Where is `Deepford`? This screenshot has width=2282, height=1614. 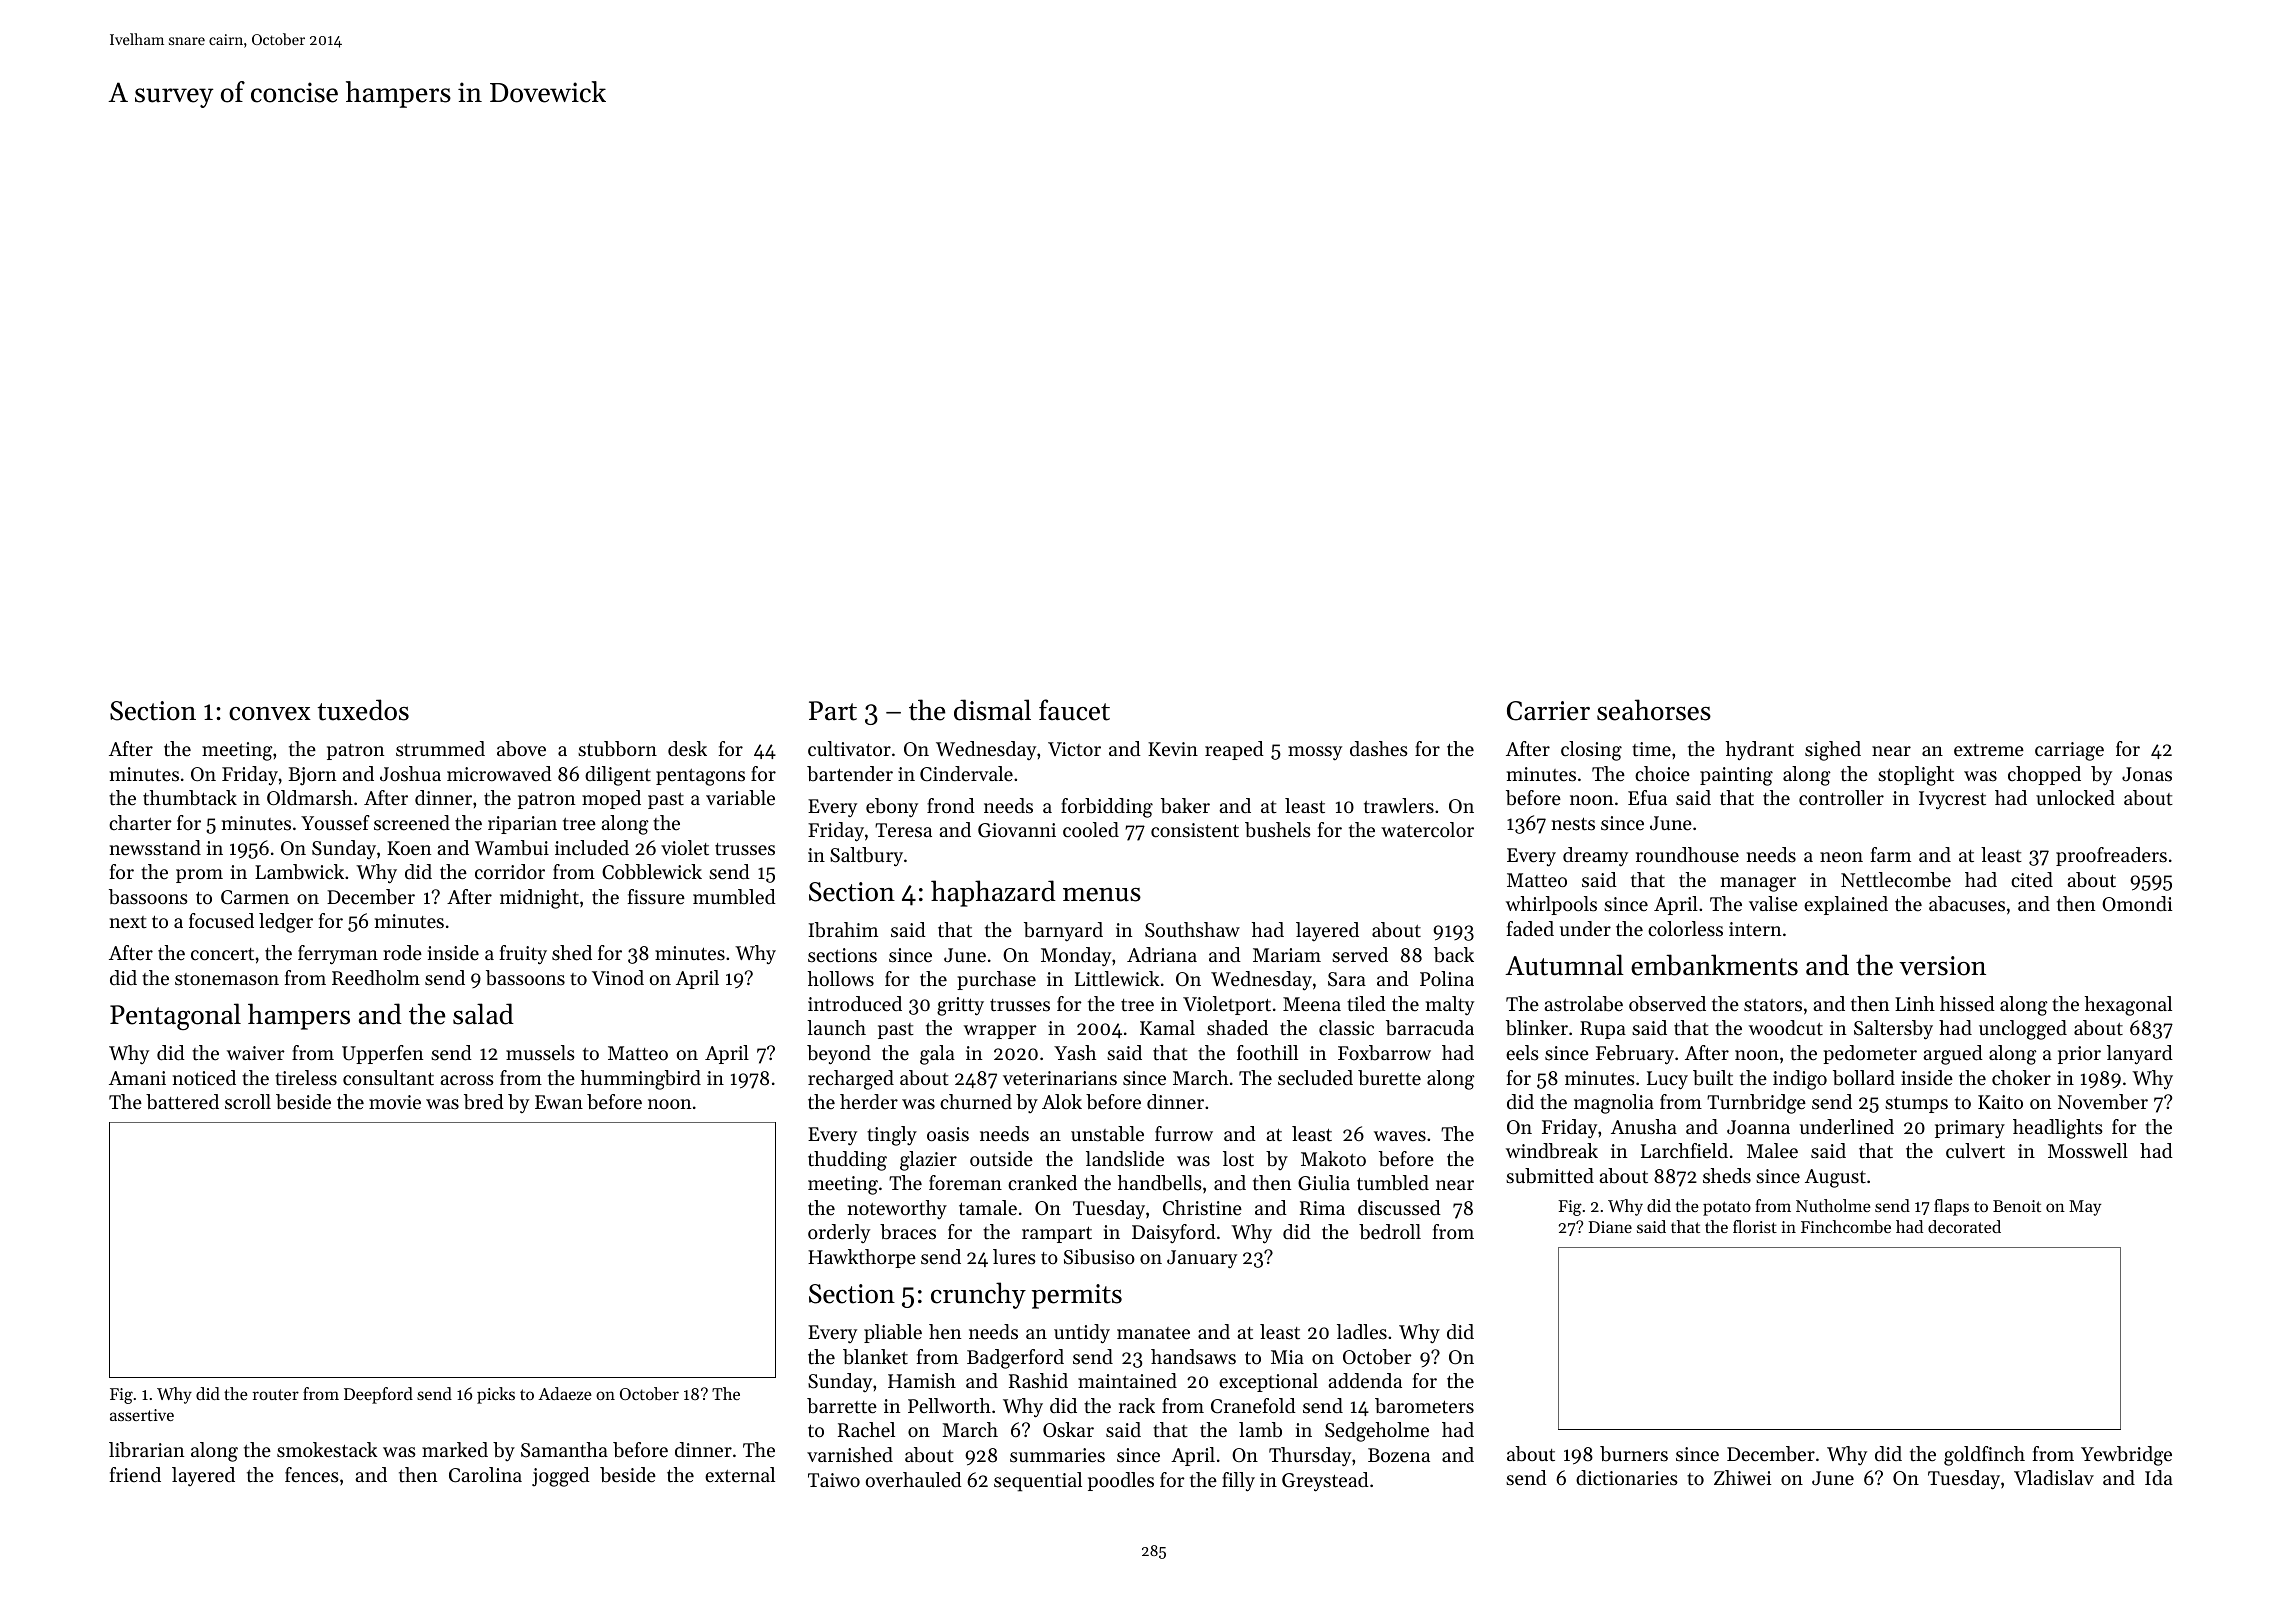 Deepford is located at coordinates (378, 1395).
